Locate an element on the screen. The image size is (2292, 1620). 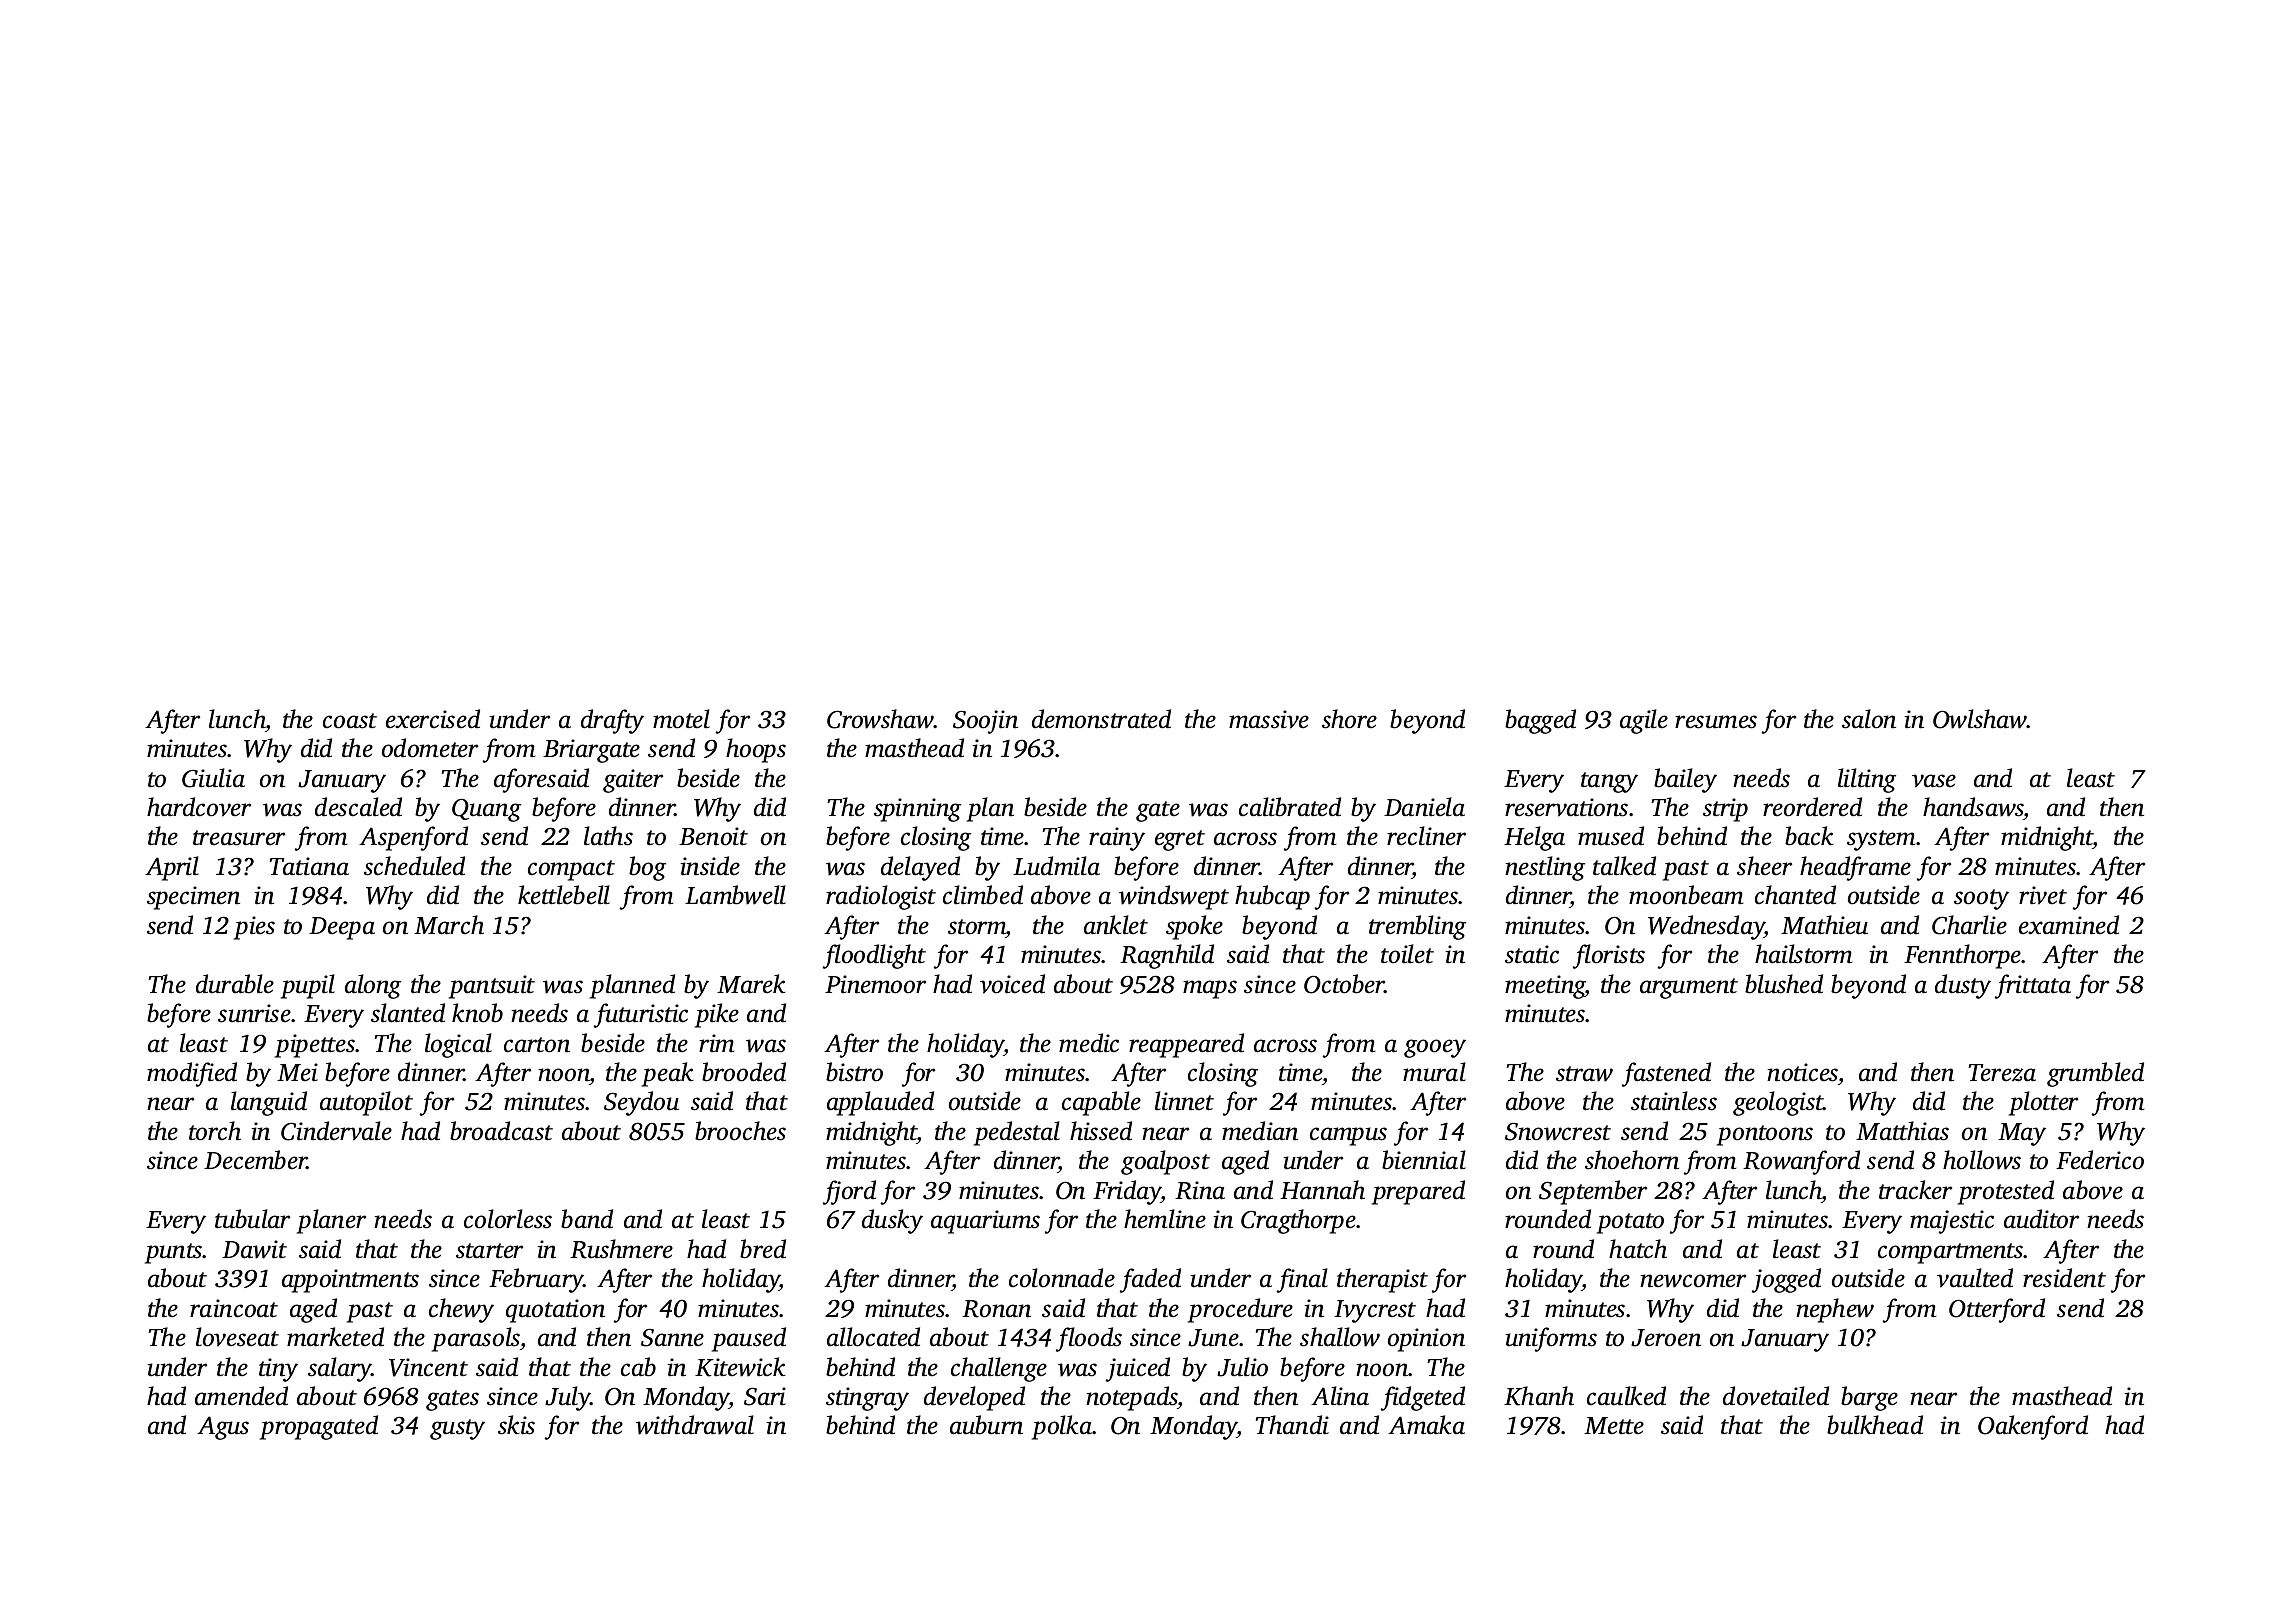
medic is located at coordinates (1089, 1043).
